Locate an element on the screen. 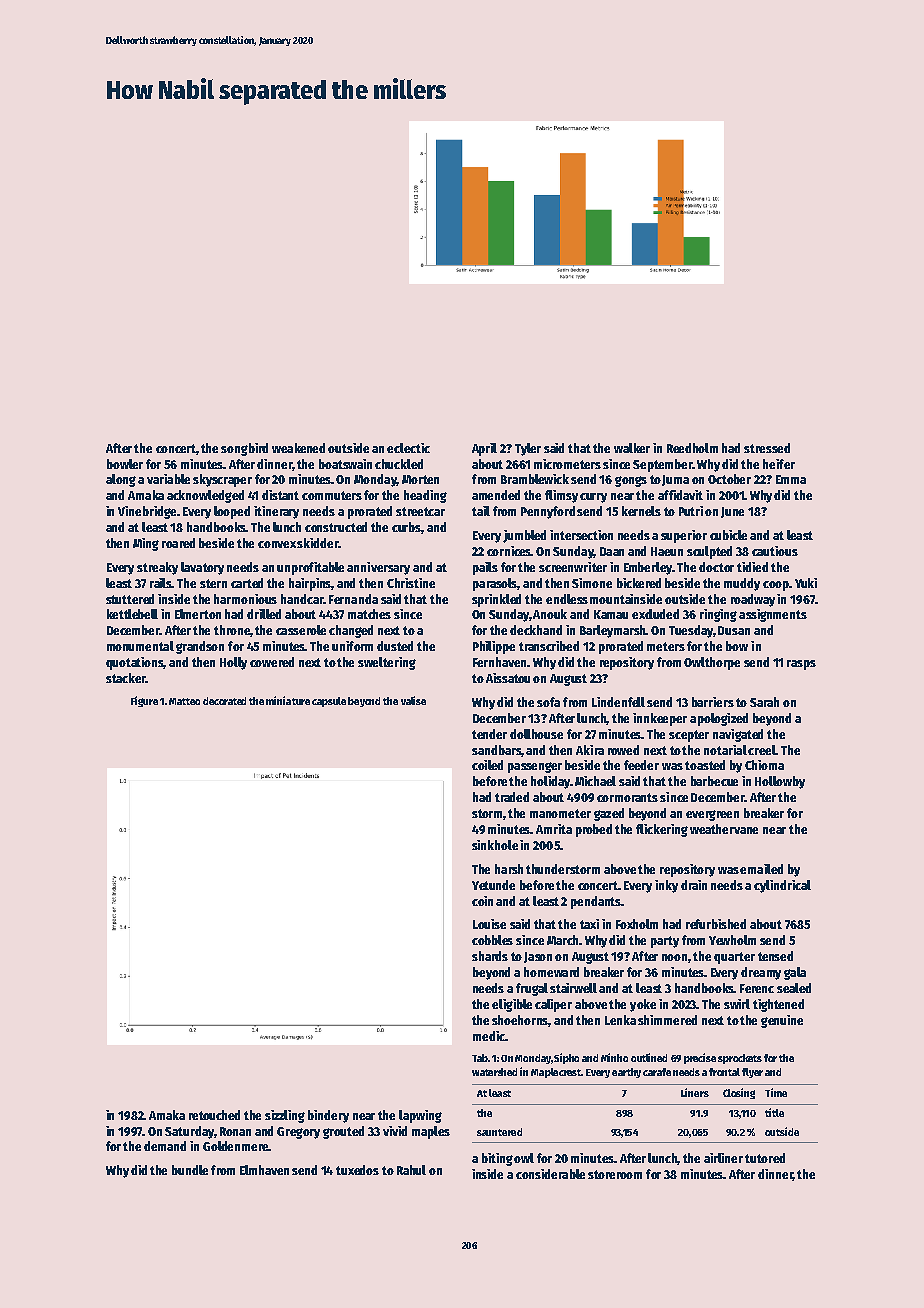  pails is located at coordinates (485, 568).
